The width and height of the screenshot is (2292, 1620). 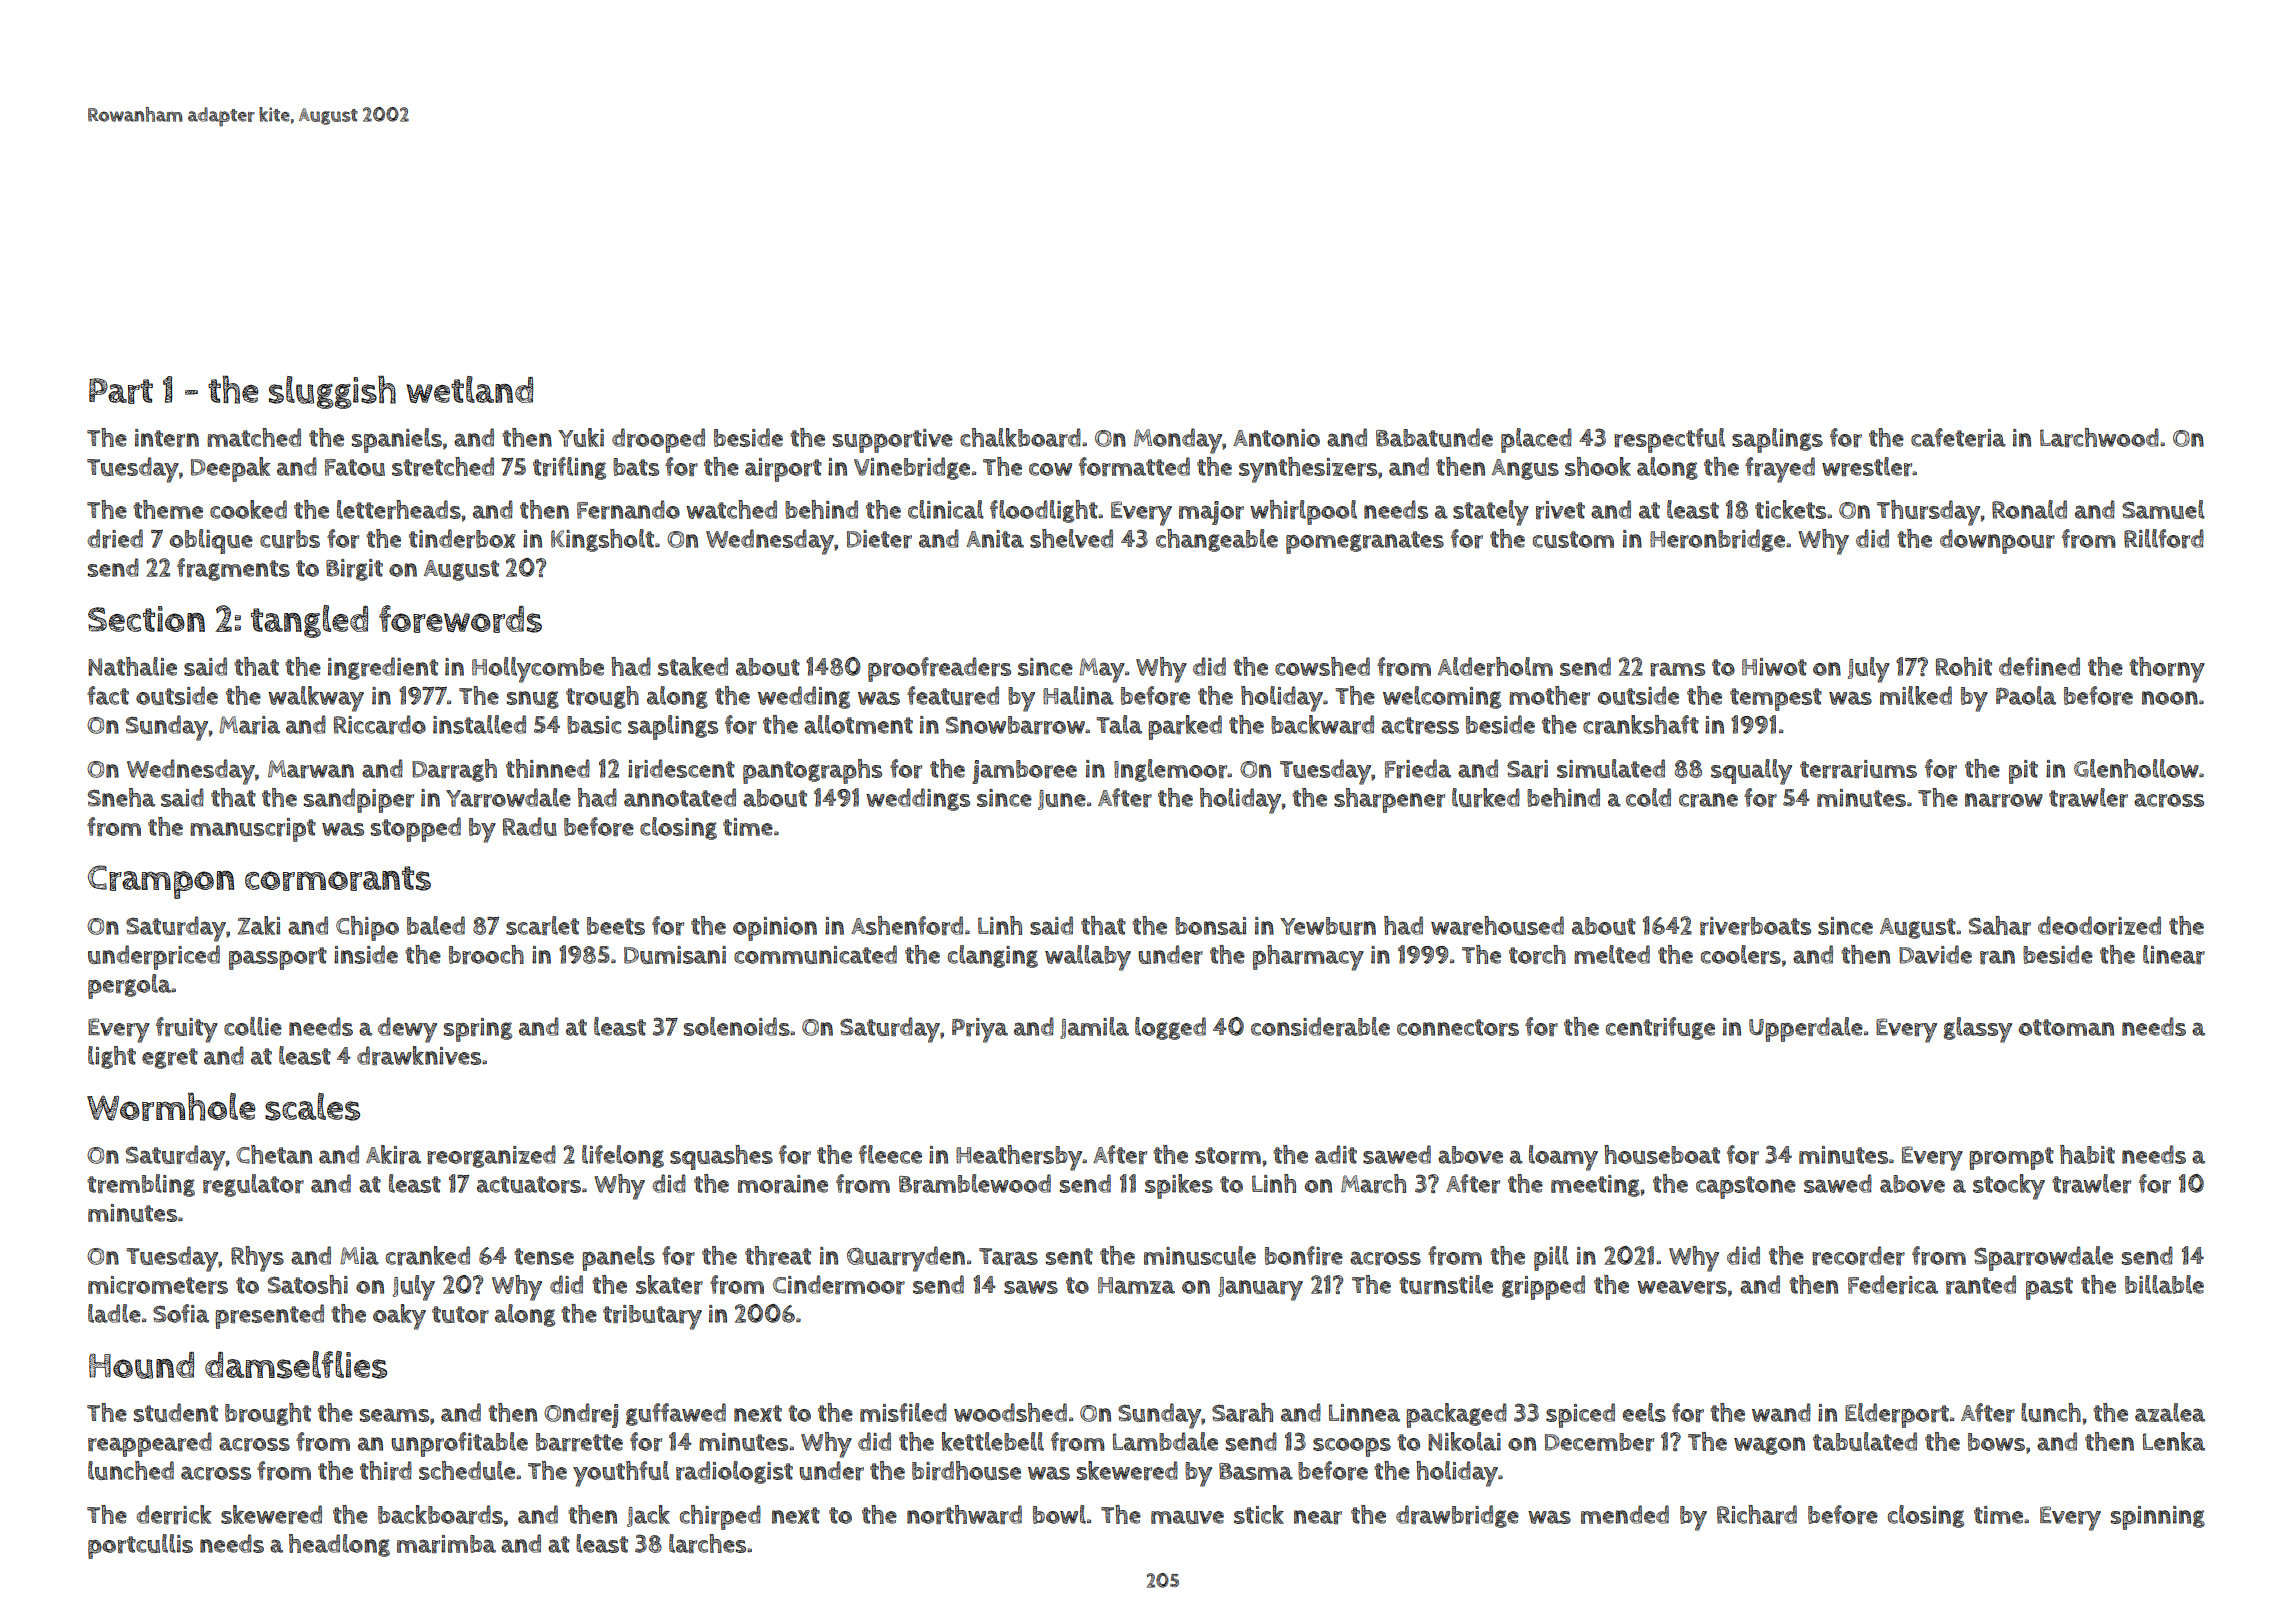 I want to click on deodorized, so click(x=2099, y=926).
